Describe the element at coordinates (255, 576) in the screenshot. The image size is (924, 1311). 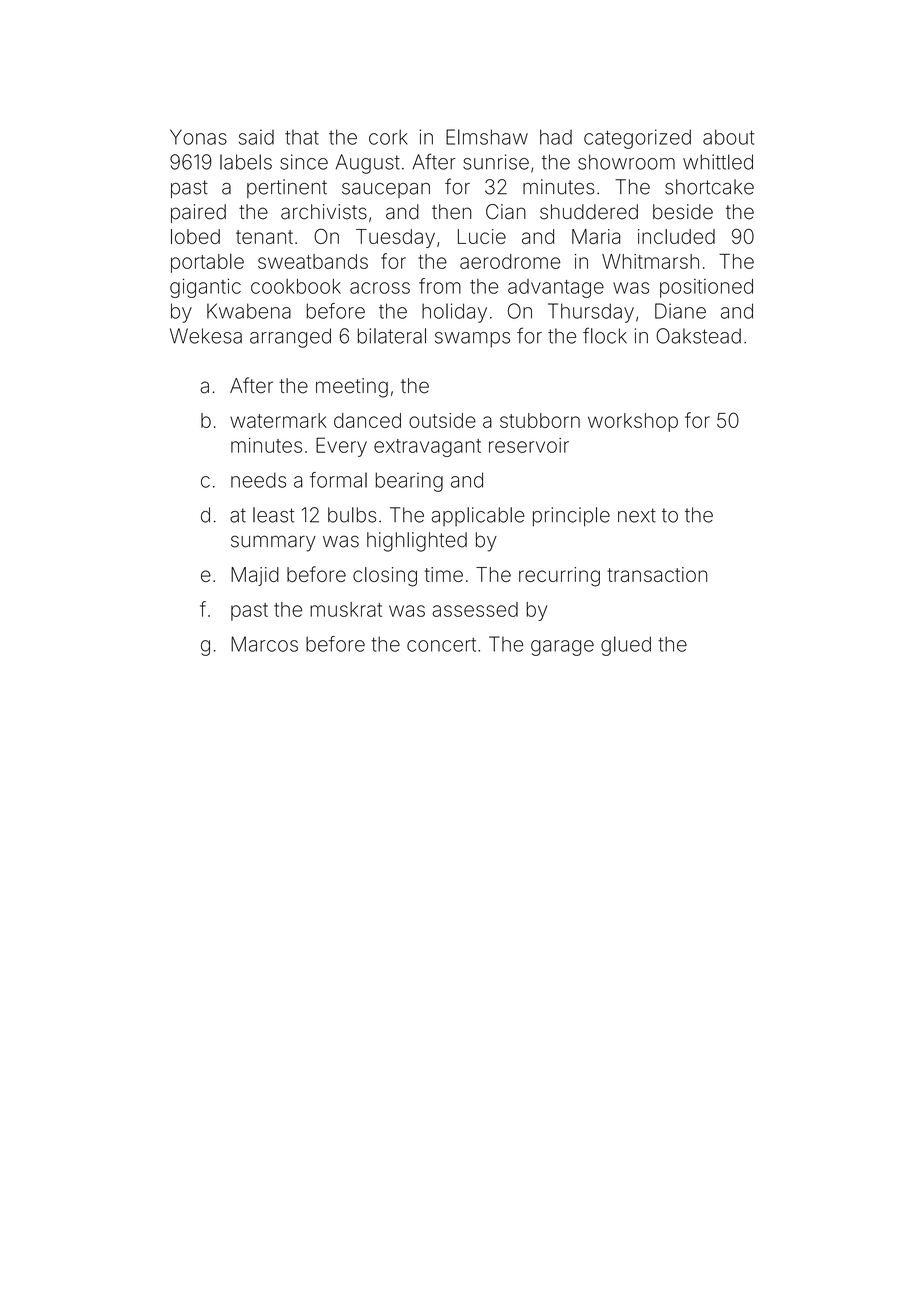
I see `Majid` at that location.
